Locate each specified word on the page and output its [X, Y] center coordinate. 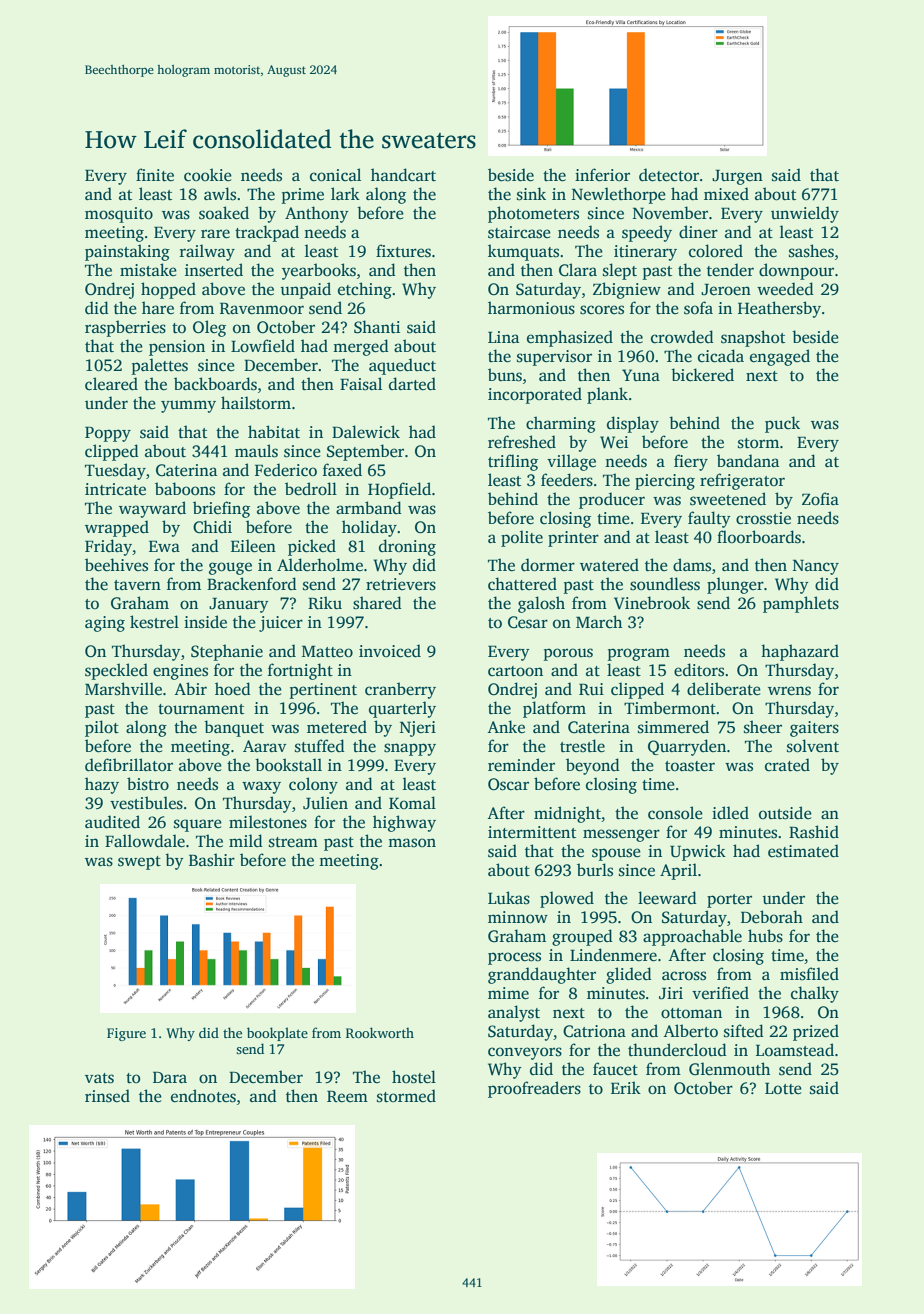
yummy [188, 406]
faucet [615, 1069]
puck [782, 424]
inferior [602, 175]
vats [99, 1078]
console [675, 813]
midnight [567, 814]
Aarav [265, 746]
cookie [208, 174]
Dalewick [366, 432]
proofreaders [534, 1089]
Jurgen [737, 177]
